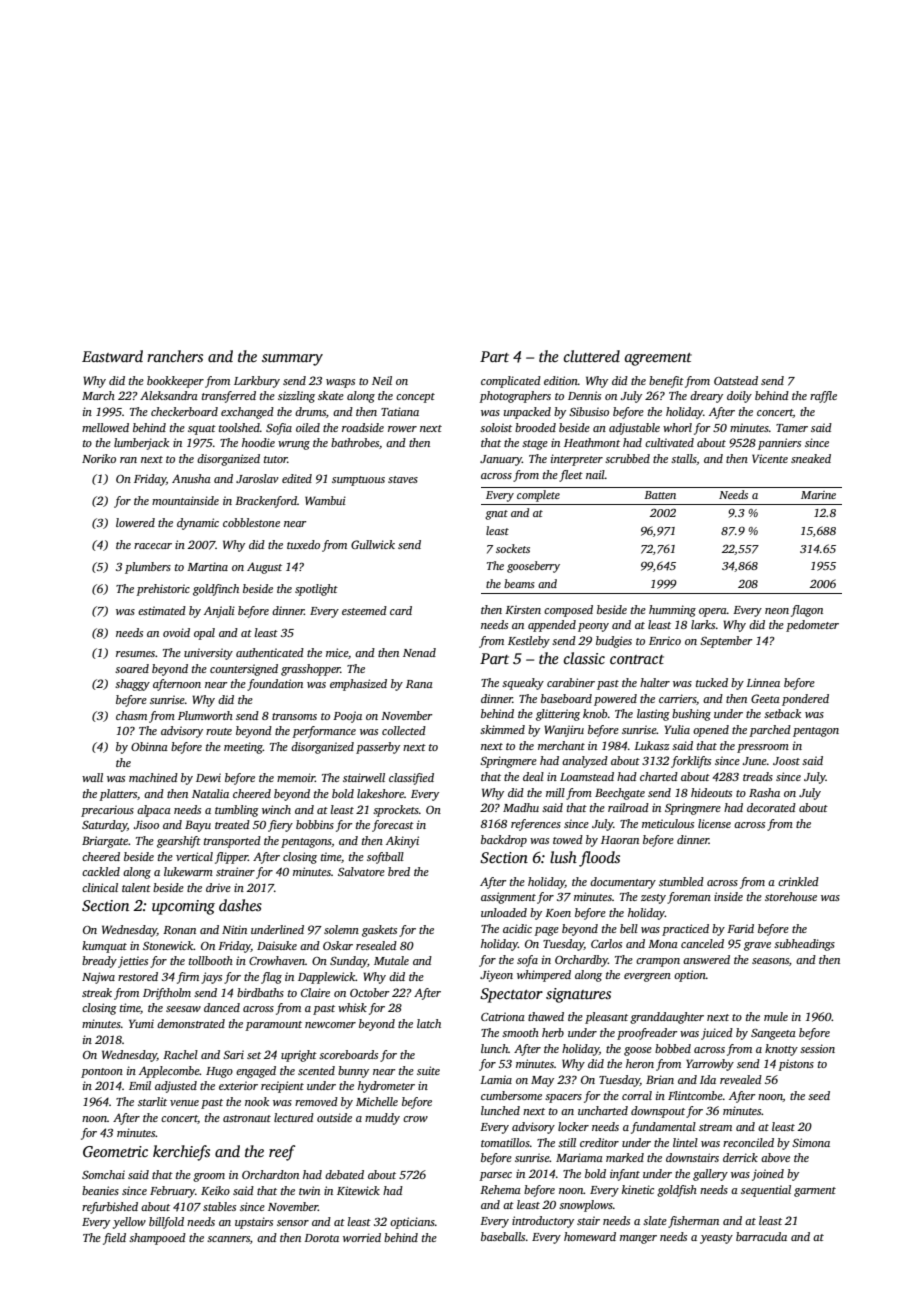  What do you see at coordinates (270, 1174) in the screenshot?
I see `Orchardton` at bounding box center [270, 1174].
